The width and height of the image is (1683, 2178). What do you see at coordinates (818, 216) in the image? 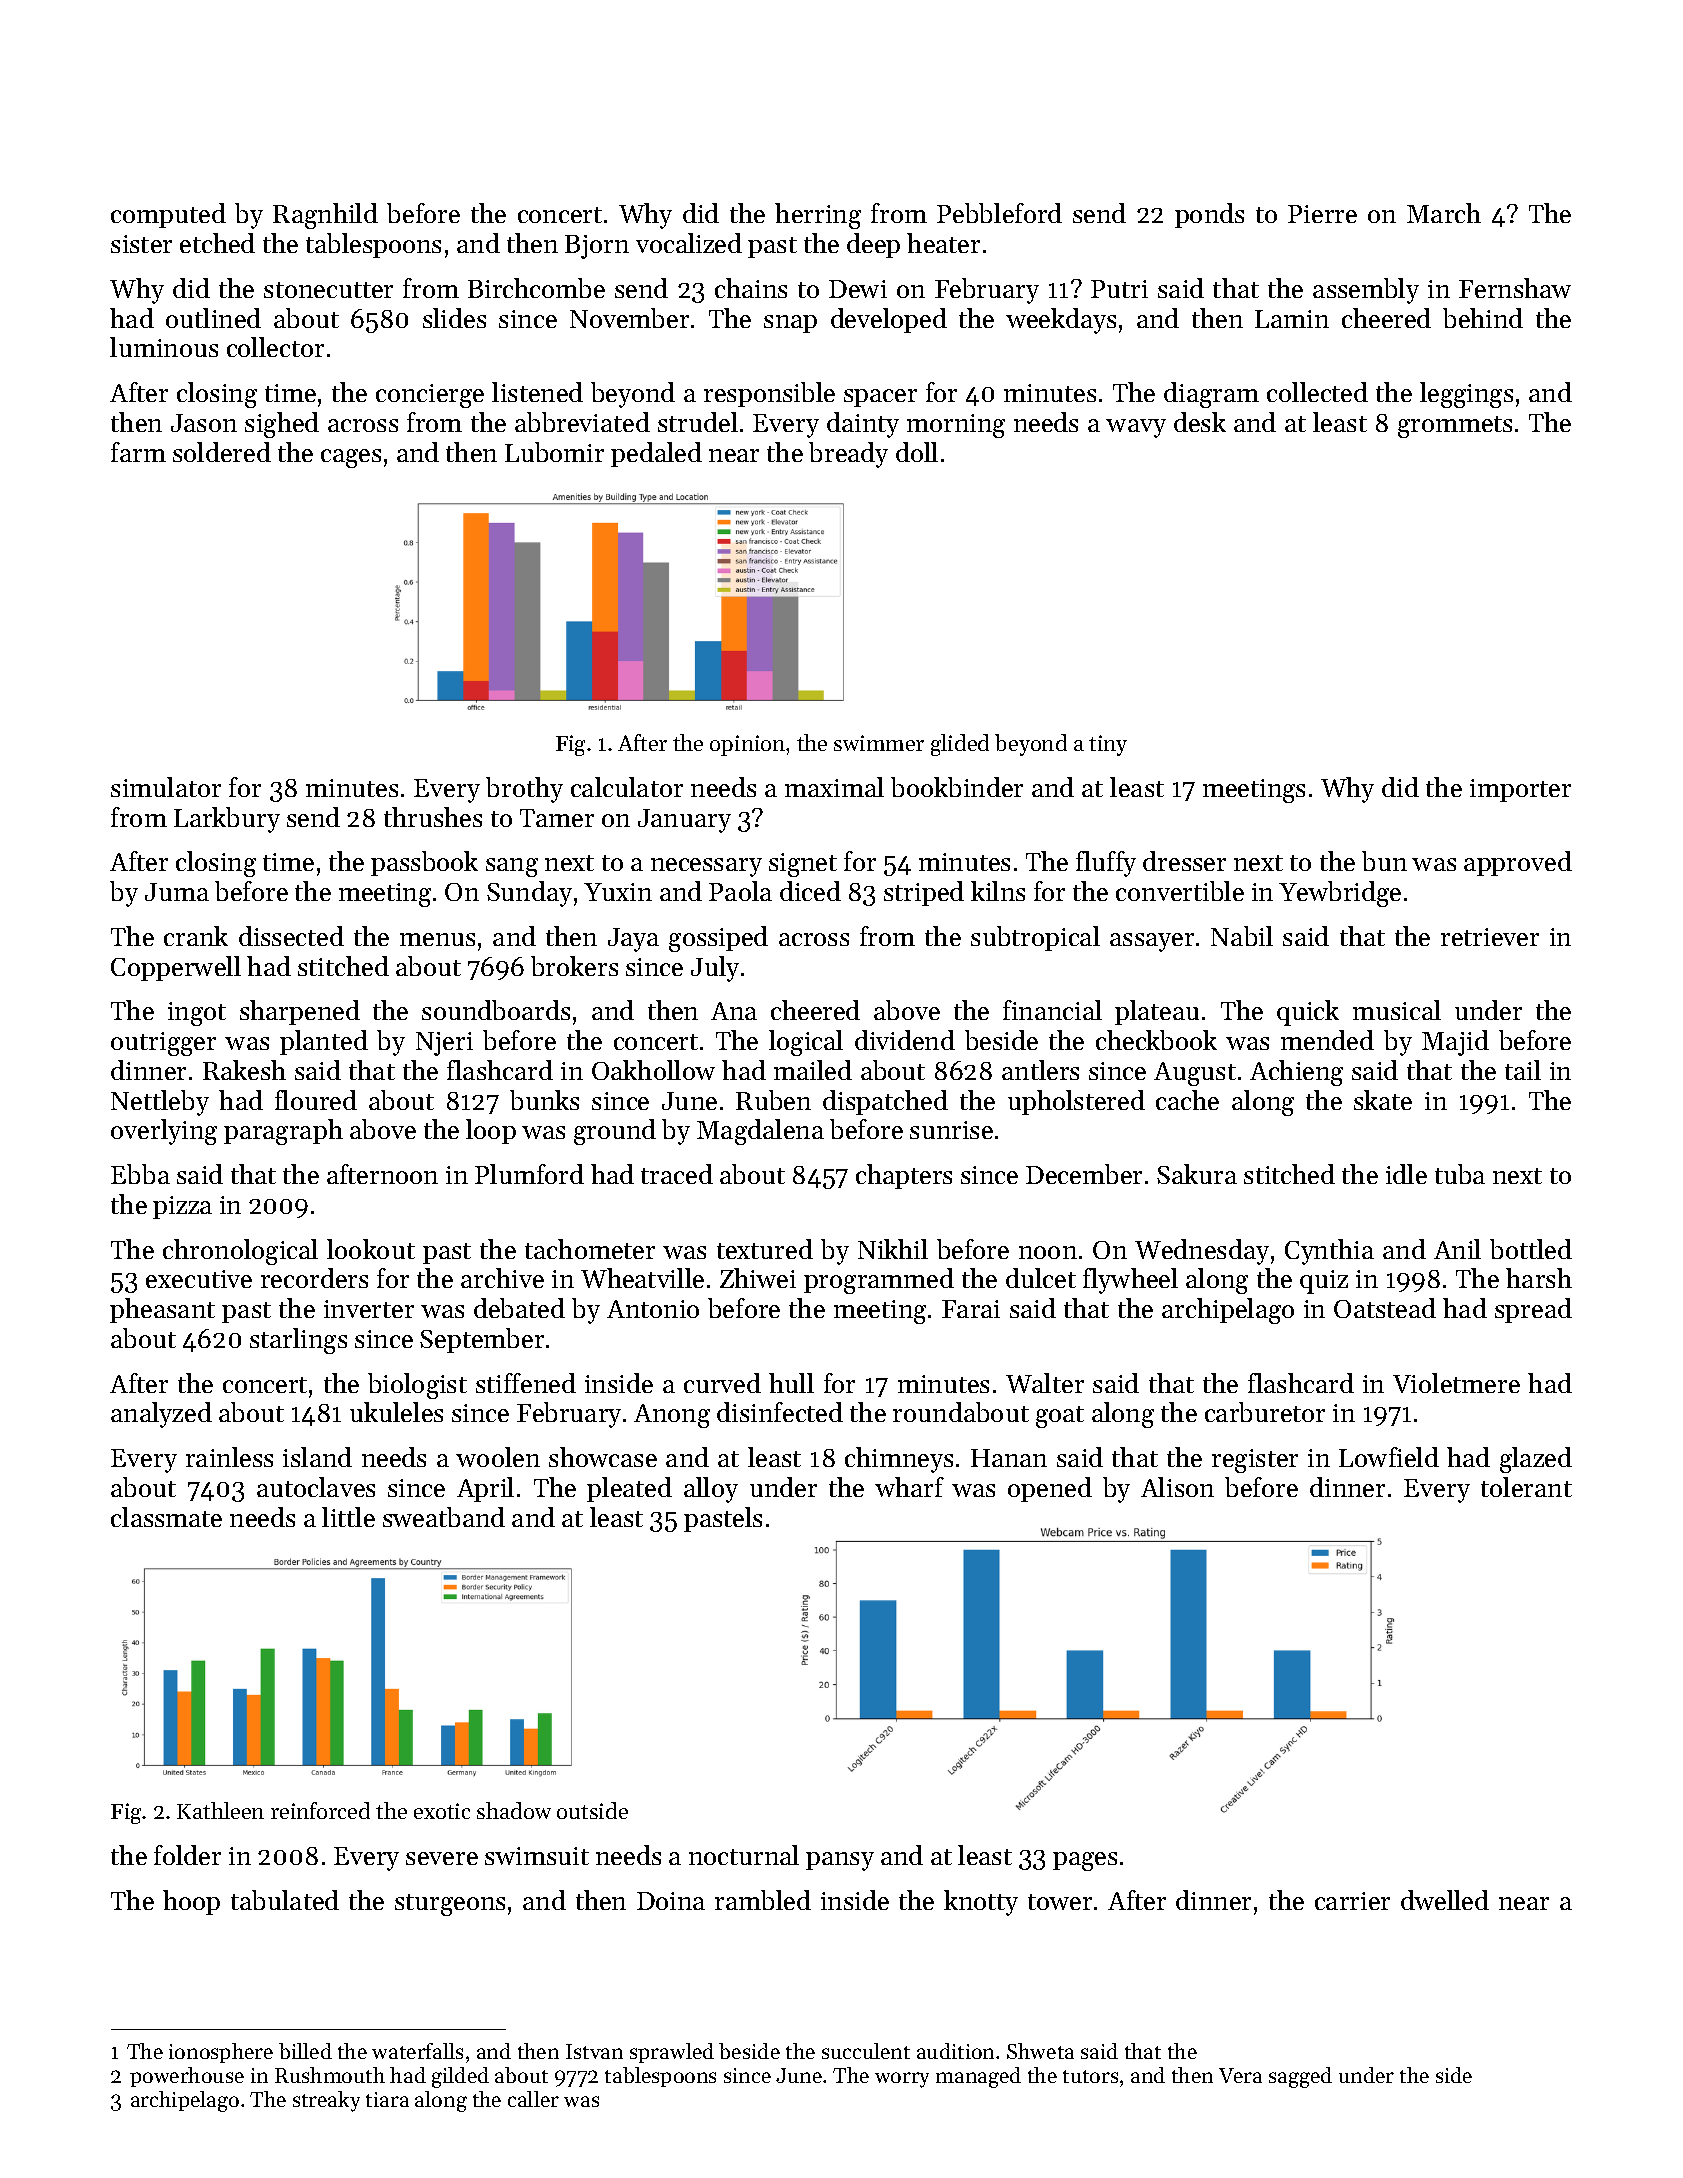
I see `herring` at bounding box center [818, 216].
